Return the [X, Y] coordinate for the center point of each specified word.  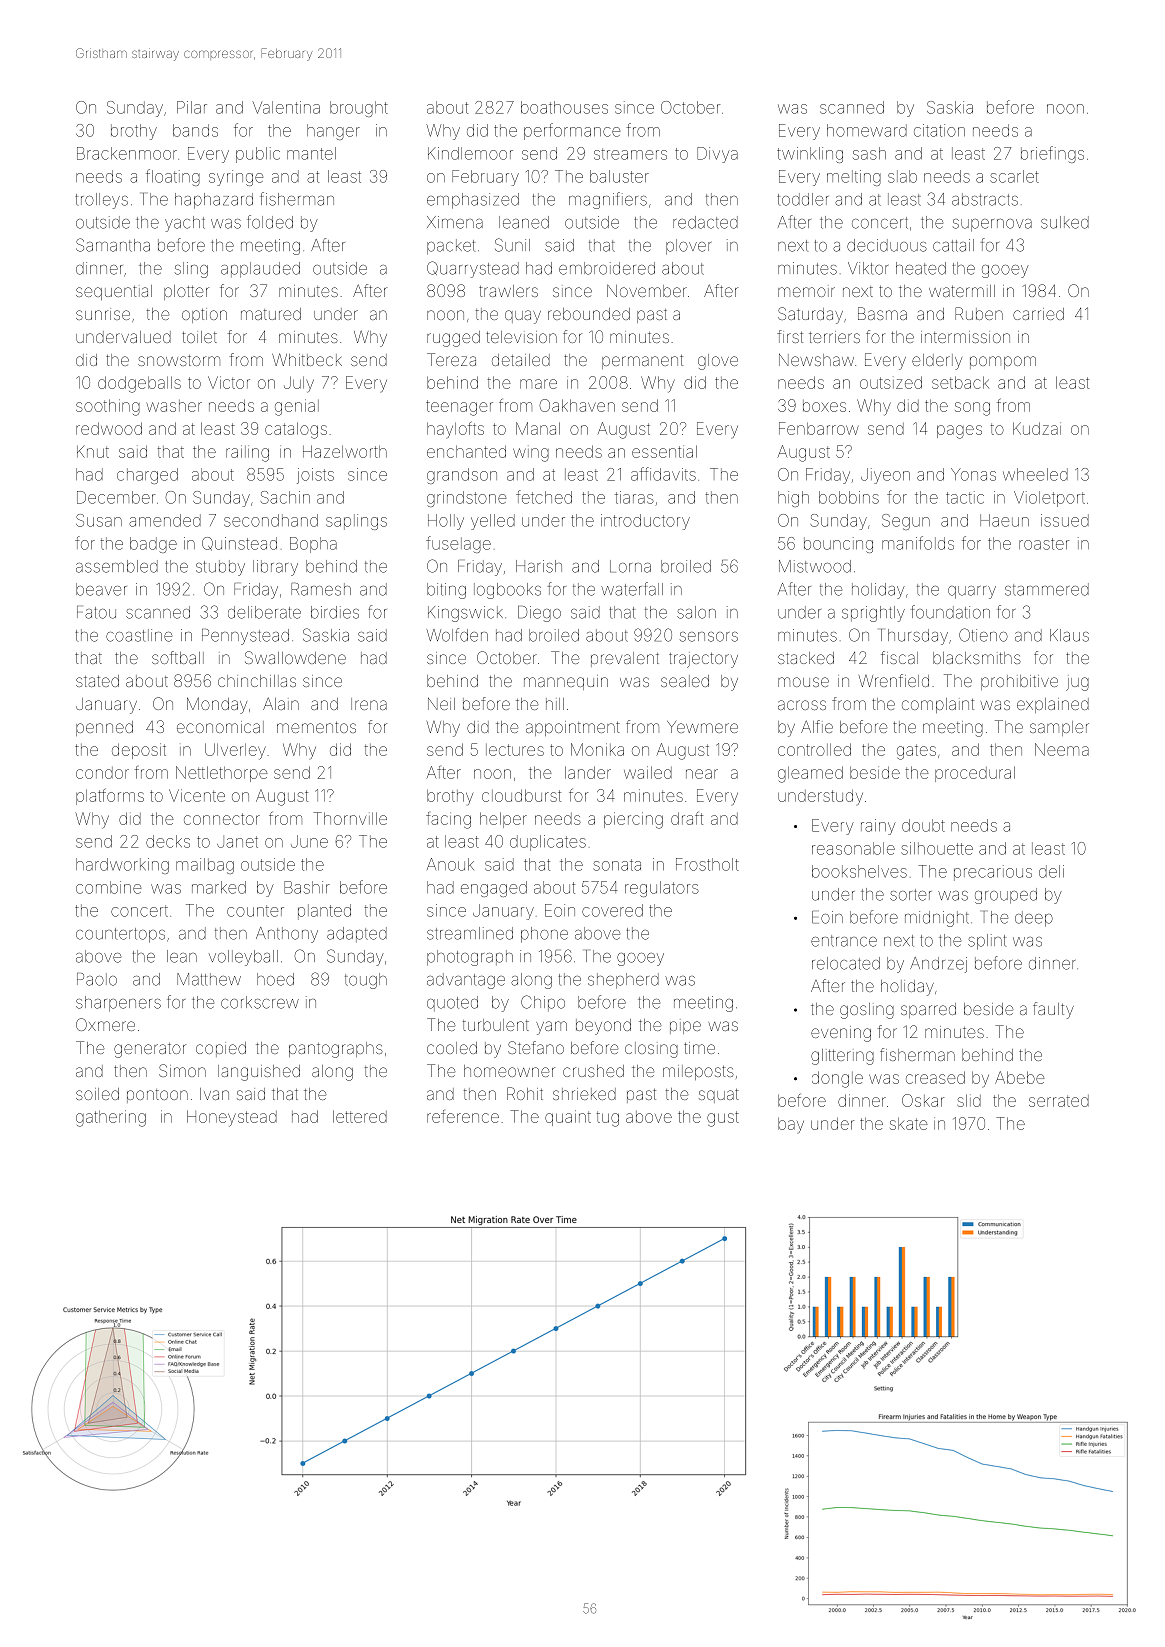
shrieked [584, 1094]
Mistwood [815, 566]
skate [909, 1124]
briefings [1052, 154]
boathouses [564, 107]
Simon [182, 1070]
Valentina [286, 107]
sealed [685, 681]
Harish [539, 566]
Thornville [350, 818]
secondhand [271, 520]
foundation [950, 612]
